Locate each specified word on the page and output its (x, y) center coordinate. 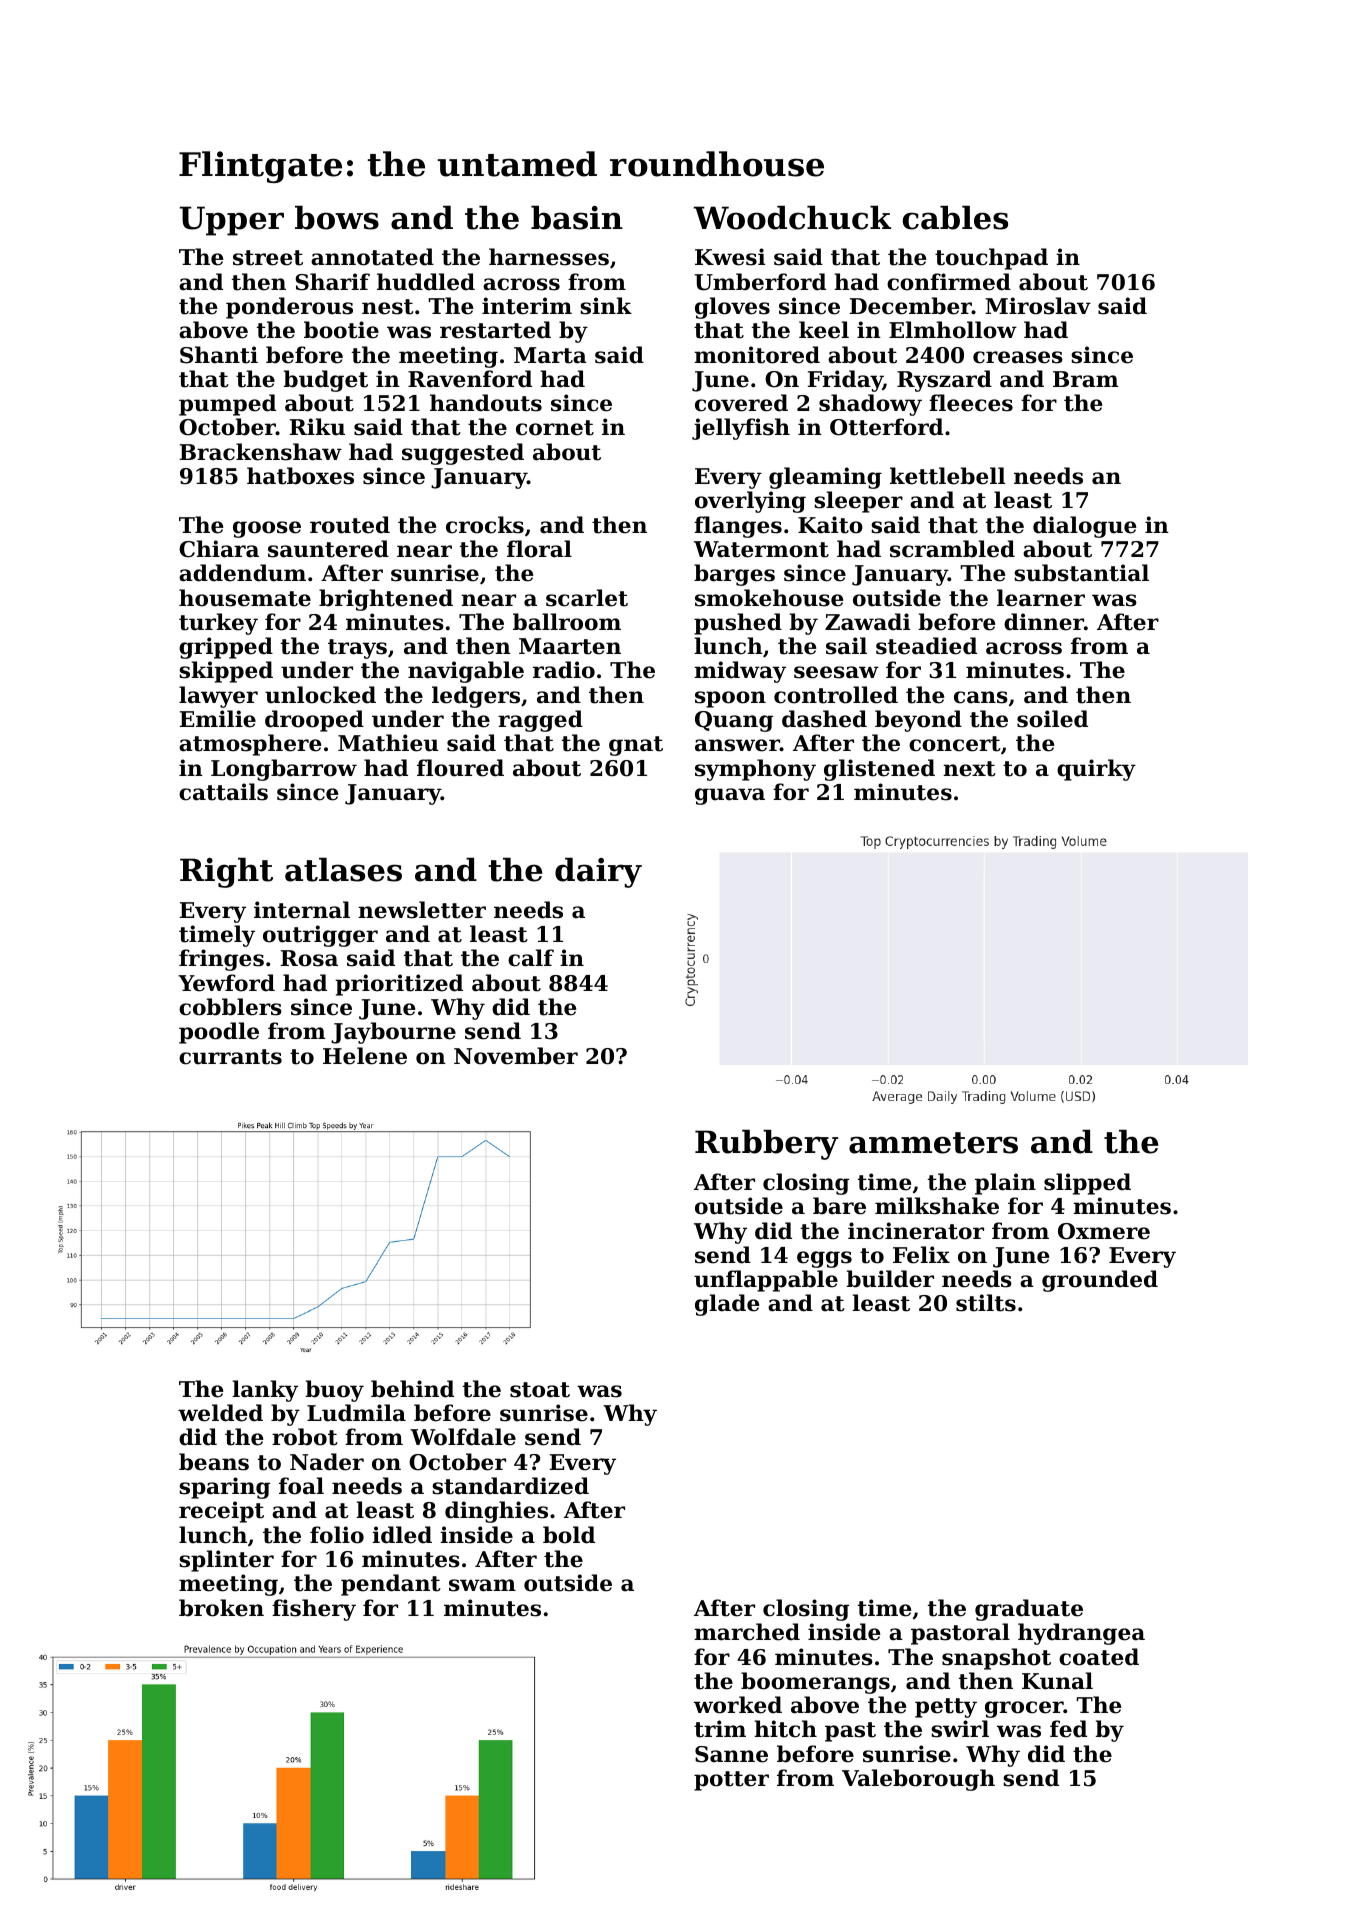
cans (981, 697)
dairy (598, 873)
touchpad (991, 259)
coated (1099, 1657)
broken (221, 1608)
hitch (785, 1729)
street (268, 258)
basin (577, 218)
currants (230, 1057)
